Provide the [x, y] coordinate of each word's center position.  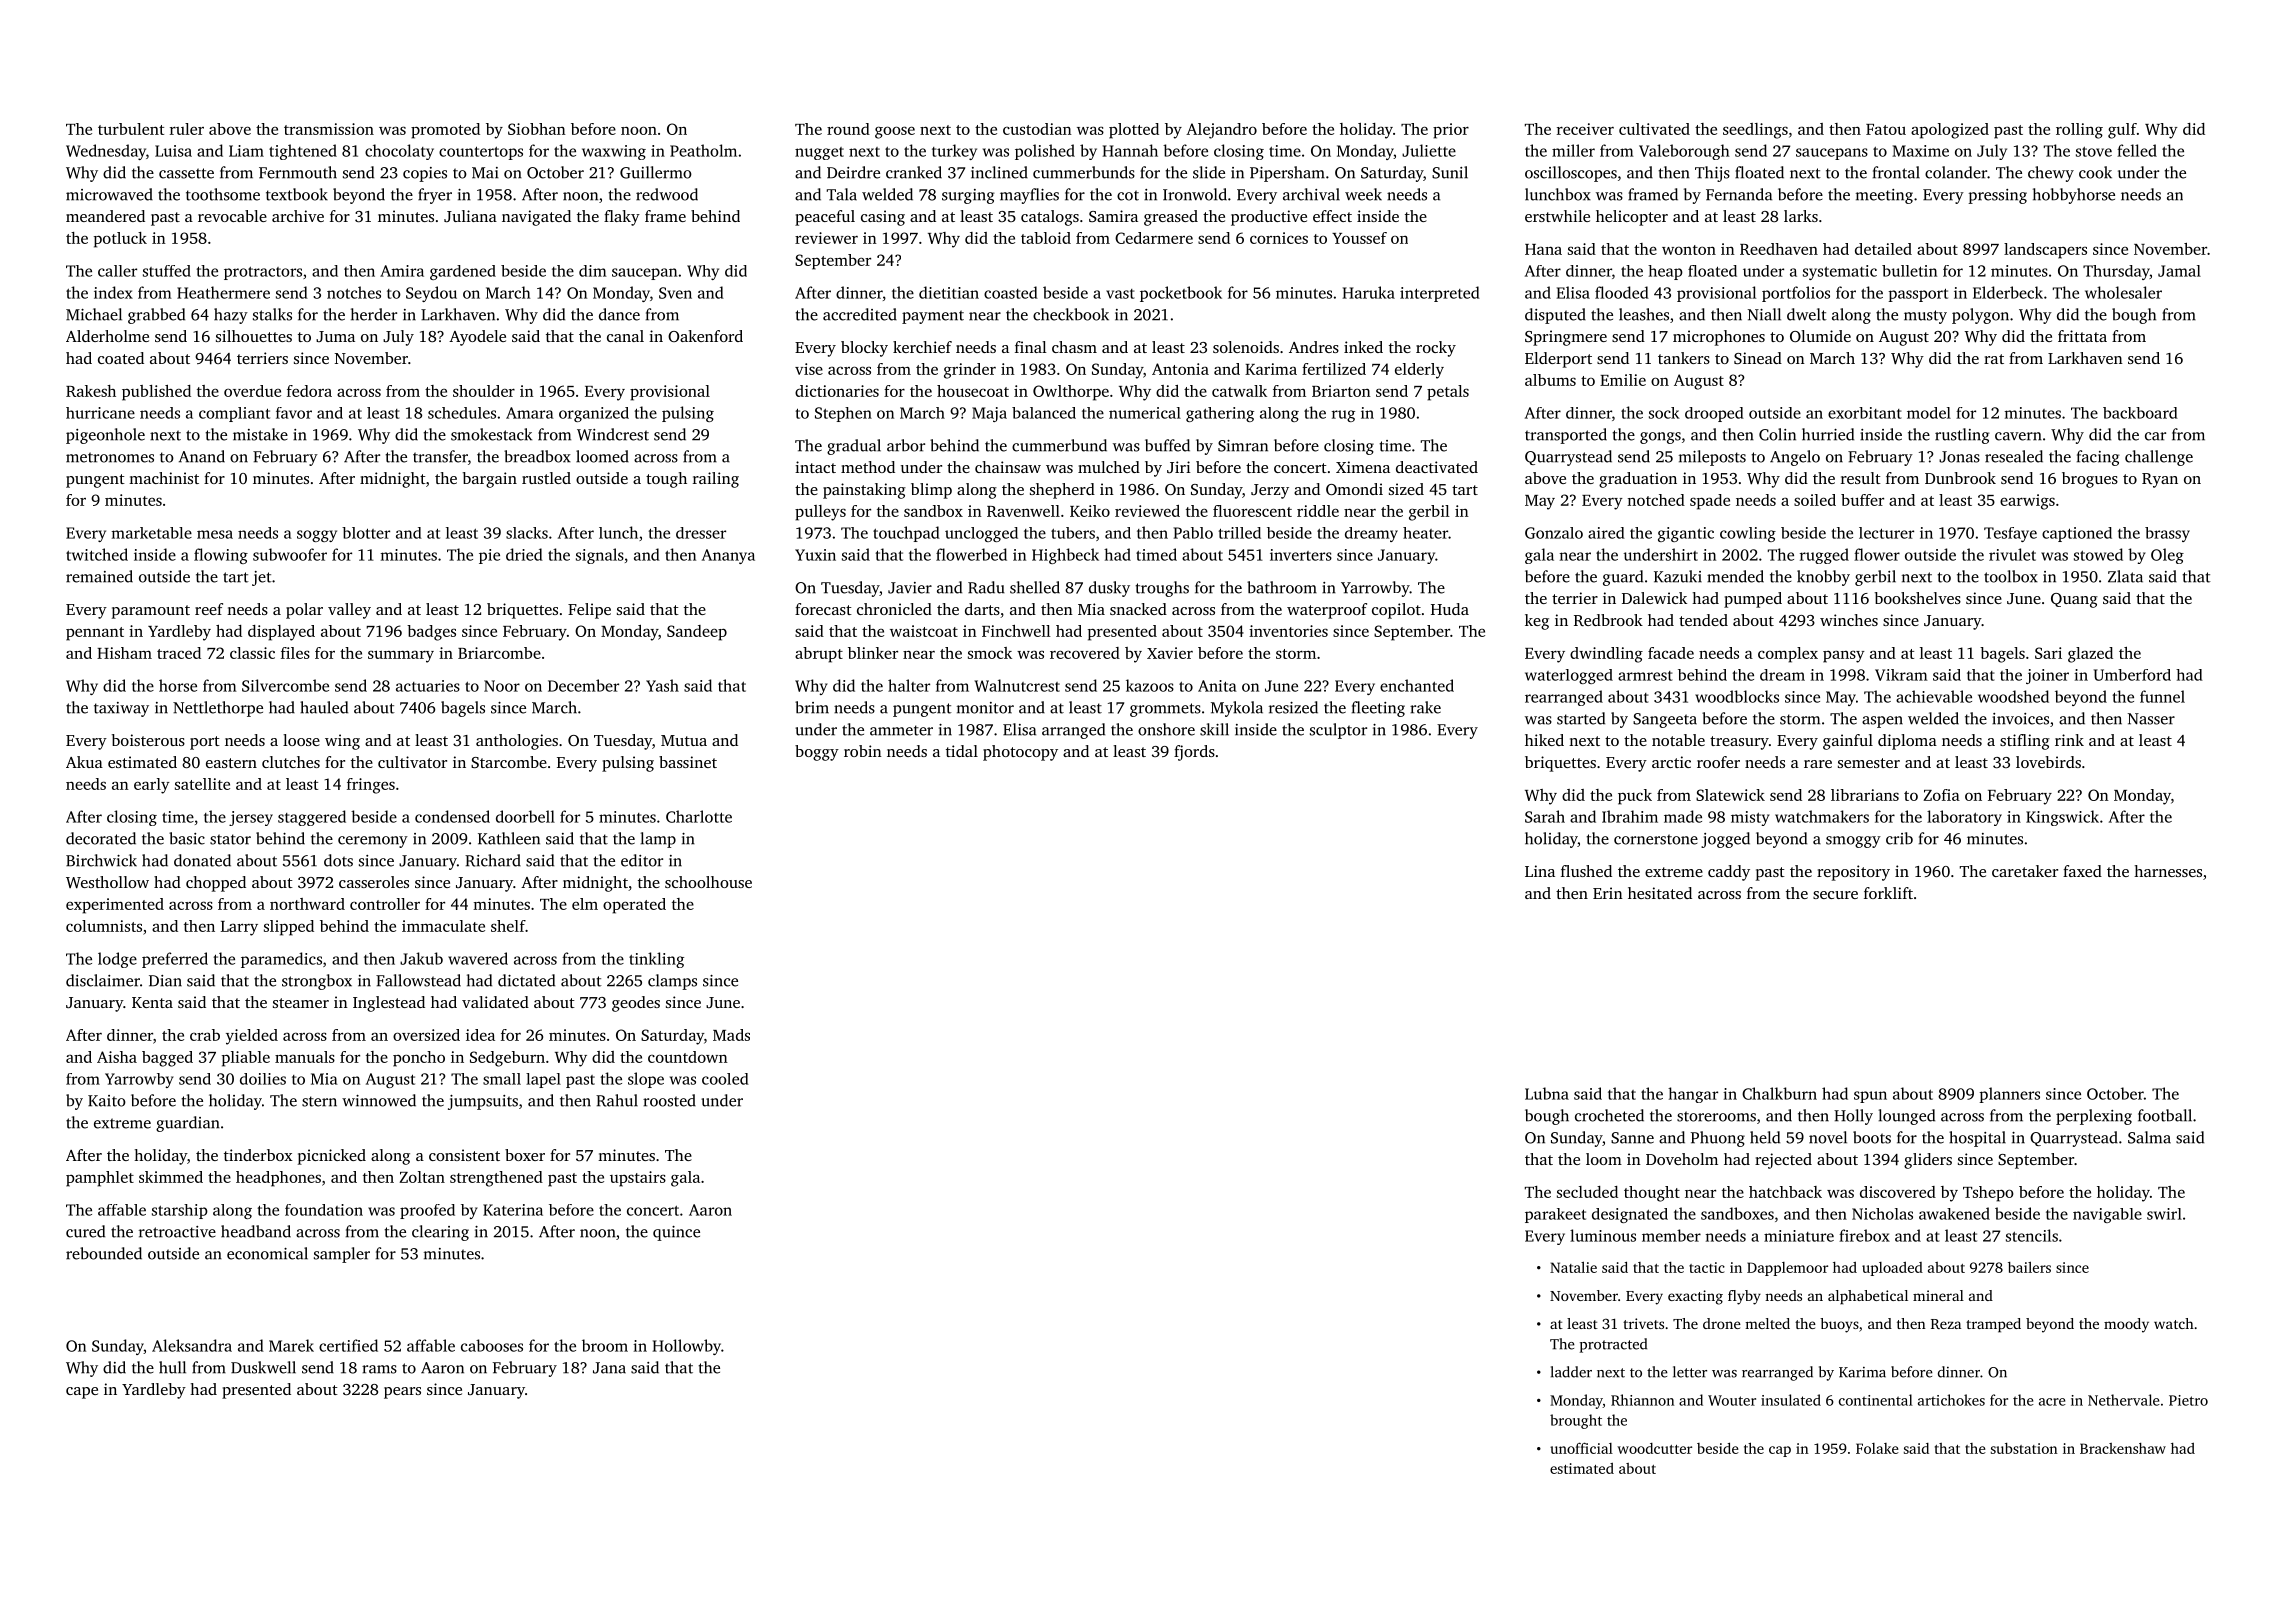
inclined [999, 172]
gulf [2122, 131]
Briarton [1341, 391]
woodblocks [1737, 696]
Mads [731, 1035]
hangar [1693, 1095]
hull [172, 1367]
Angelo [1795, 458]
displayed [281, 633]
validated [495, 1002]
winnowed [379, 1100]
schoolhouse [708, 882]
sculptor [1338, 731]
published [156, 393]
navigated [536, 218]
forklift [1888, 893]
